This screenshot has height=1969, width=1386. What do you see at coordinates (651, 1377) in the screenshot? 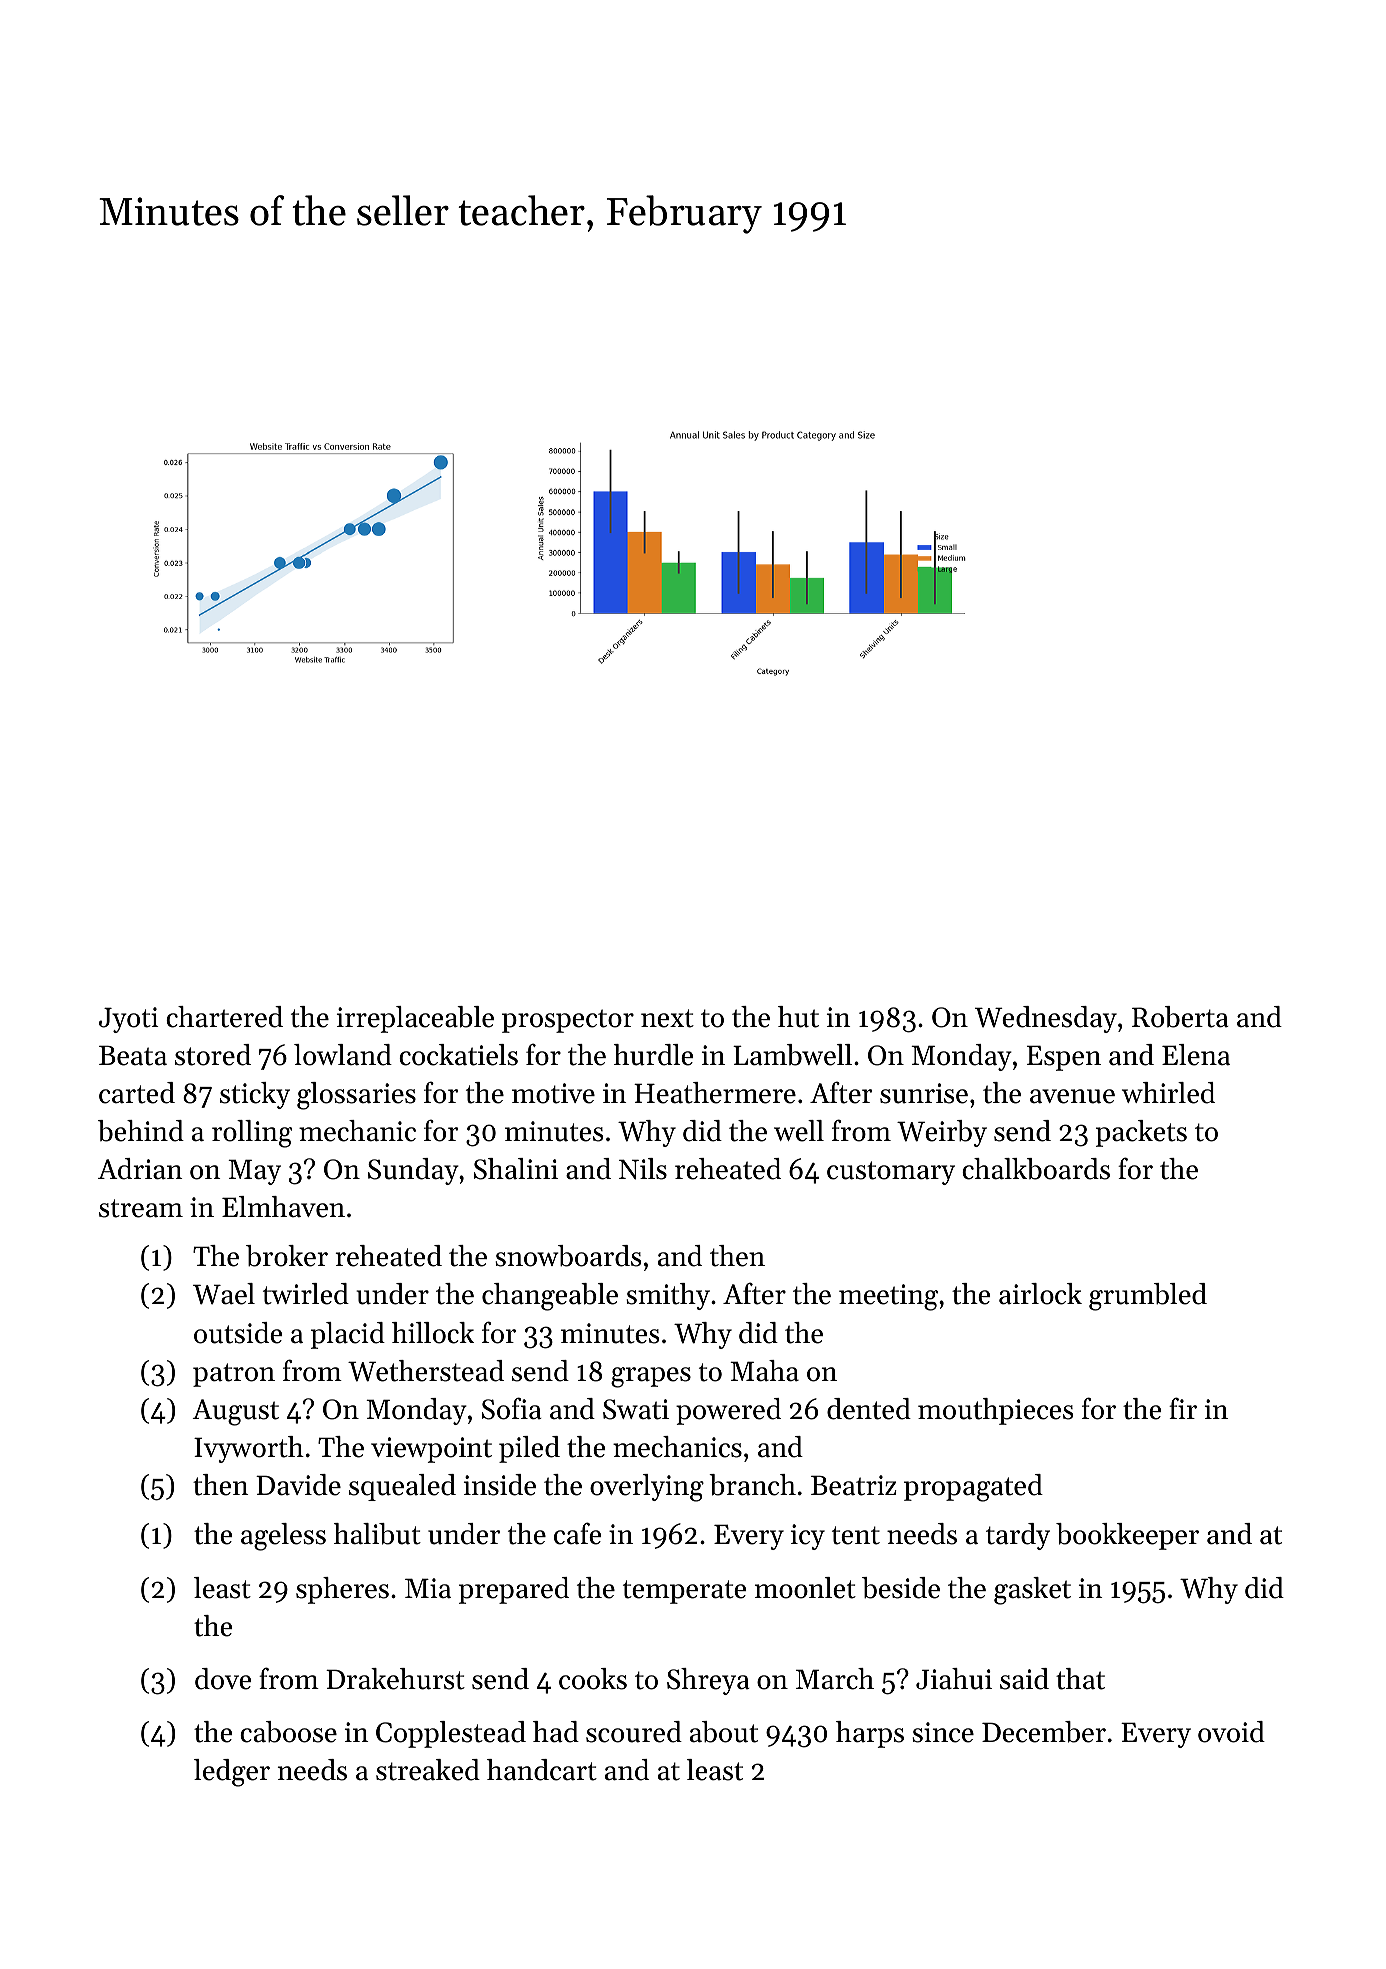
I see `grapes` at bounding box center [651, 1377].
